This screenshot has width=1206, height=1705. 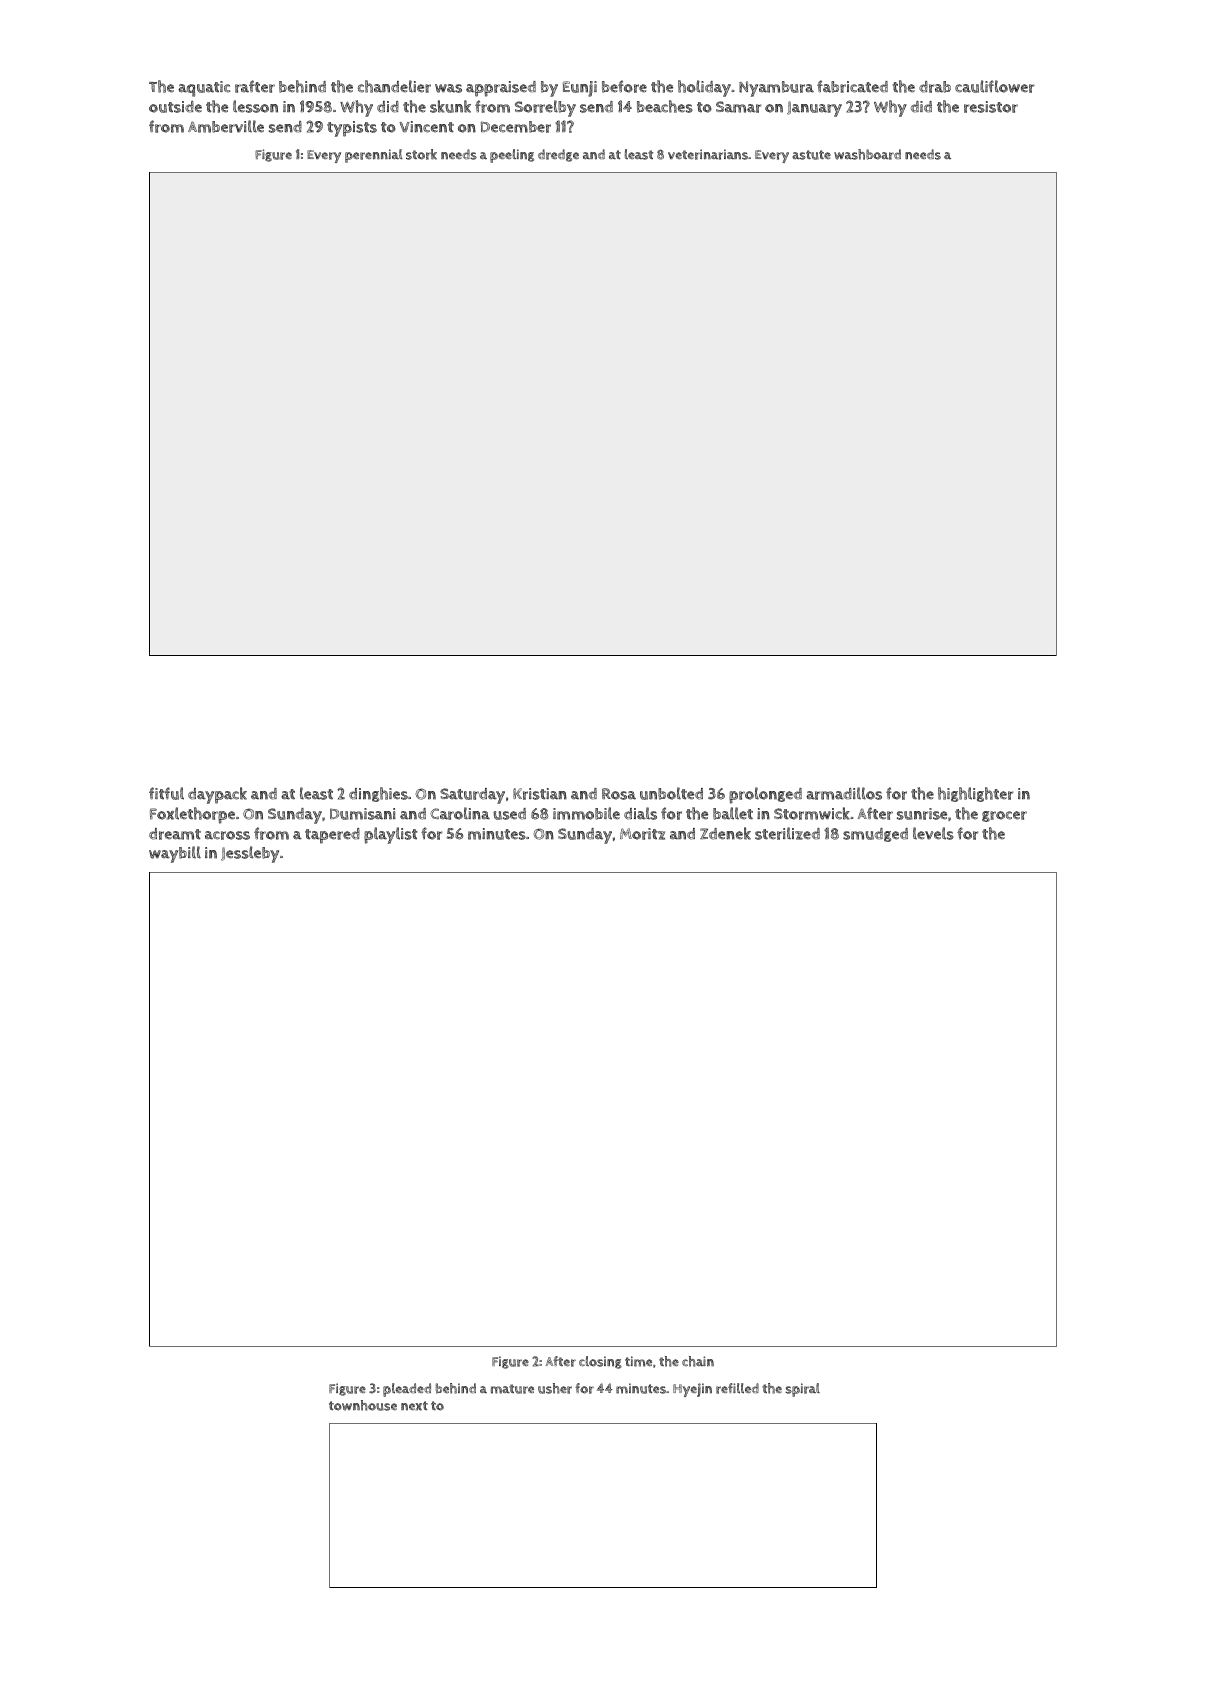 What do you see at coordinates (460, 813) in the screenshot?
I see `Carolina` at bounding box center [460, 813].
